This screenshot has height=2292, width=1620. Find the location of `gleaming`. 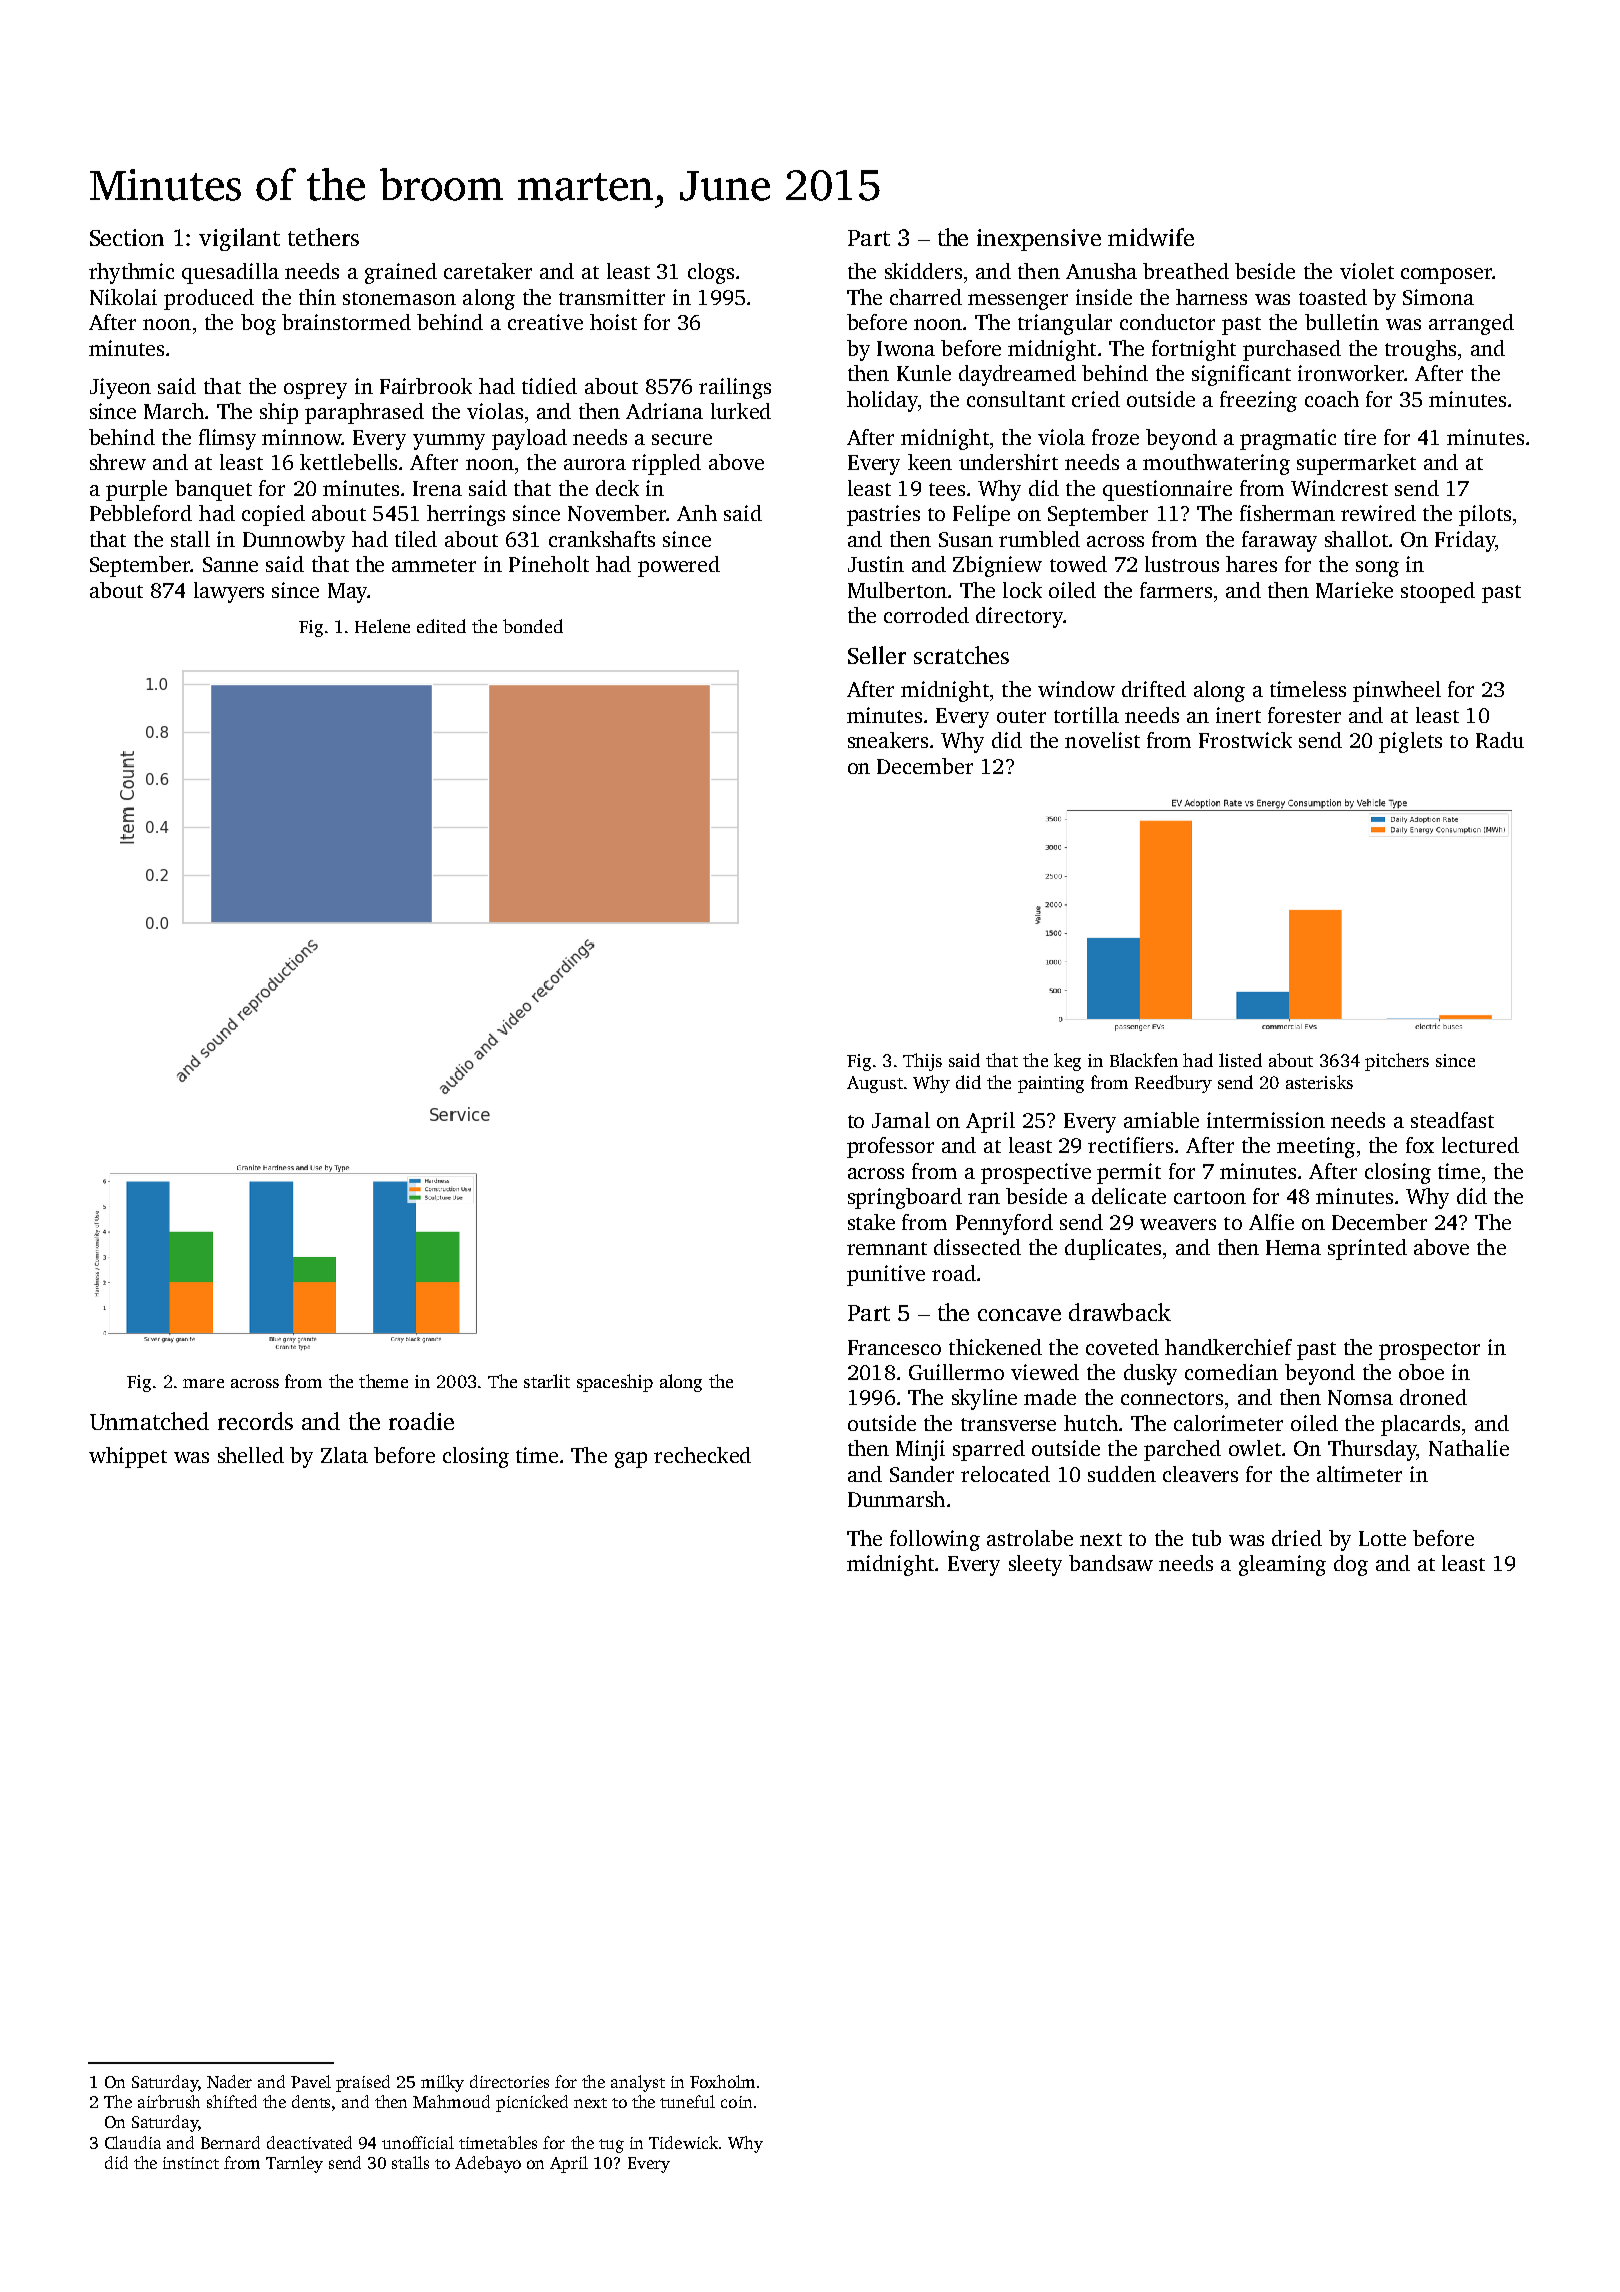

gleaming is located at coordinates (1282, 1565).
